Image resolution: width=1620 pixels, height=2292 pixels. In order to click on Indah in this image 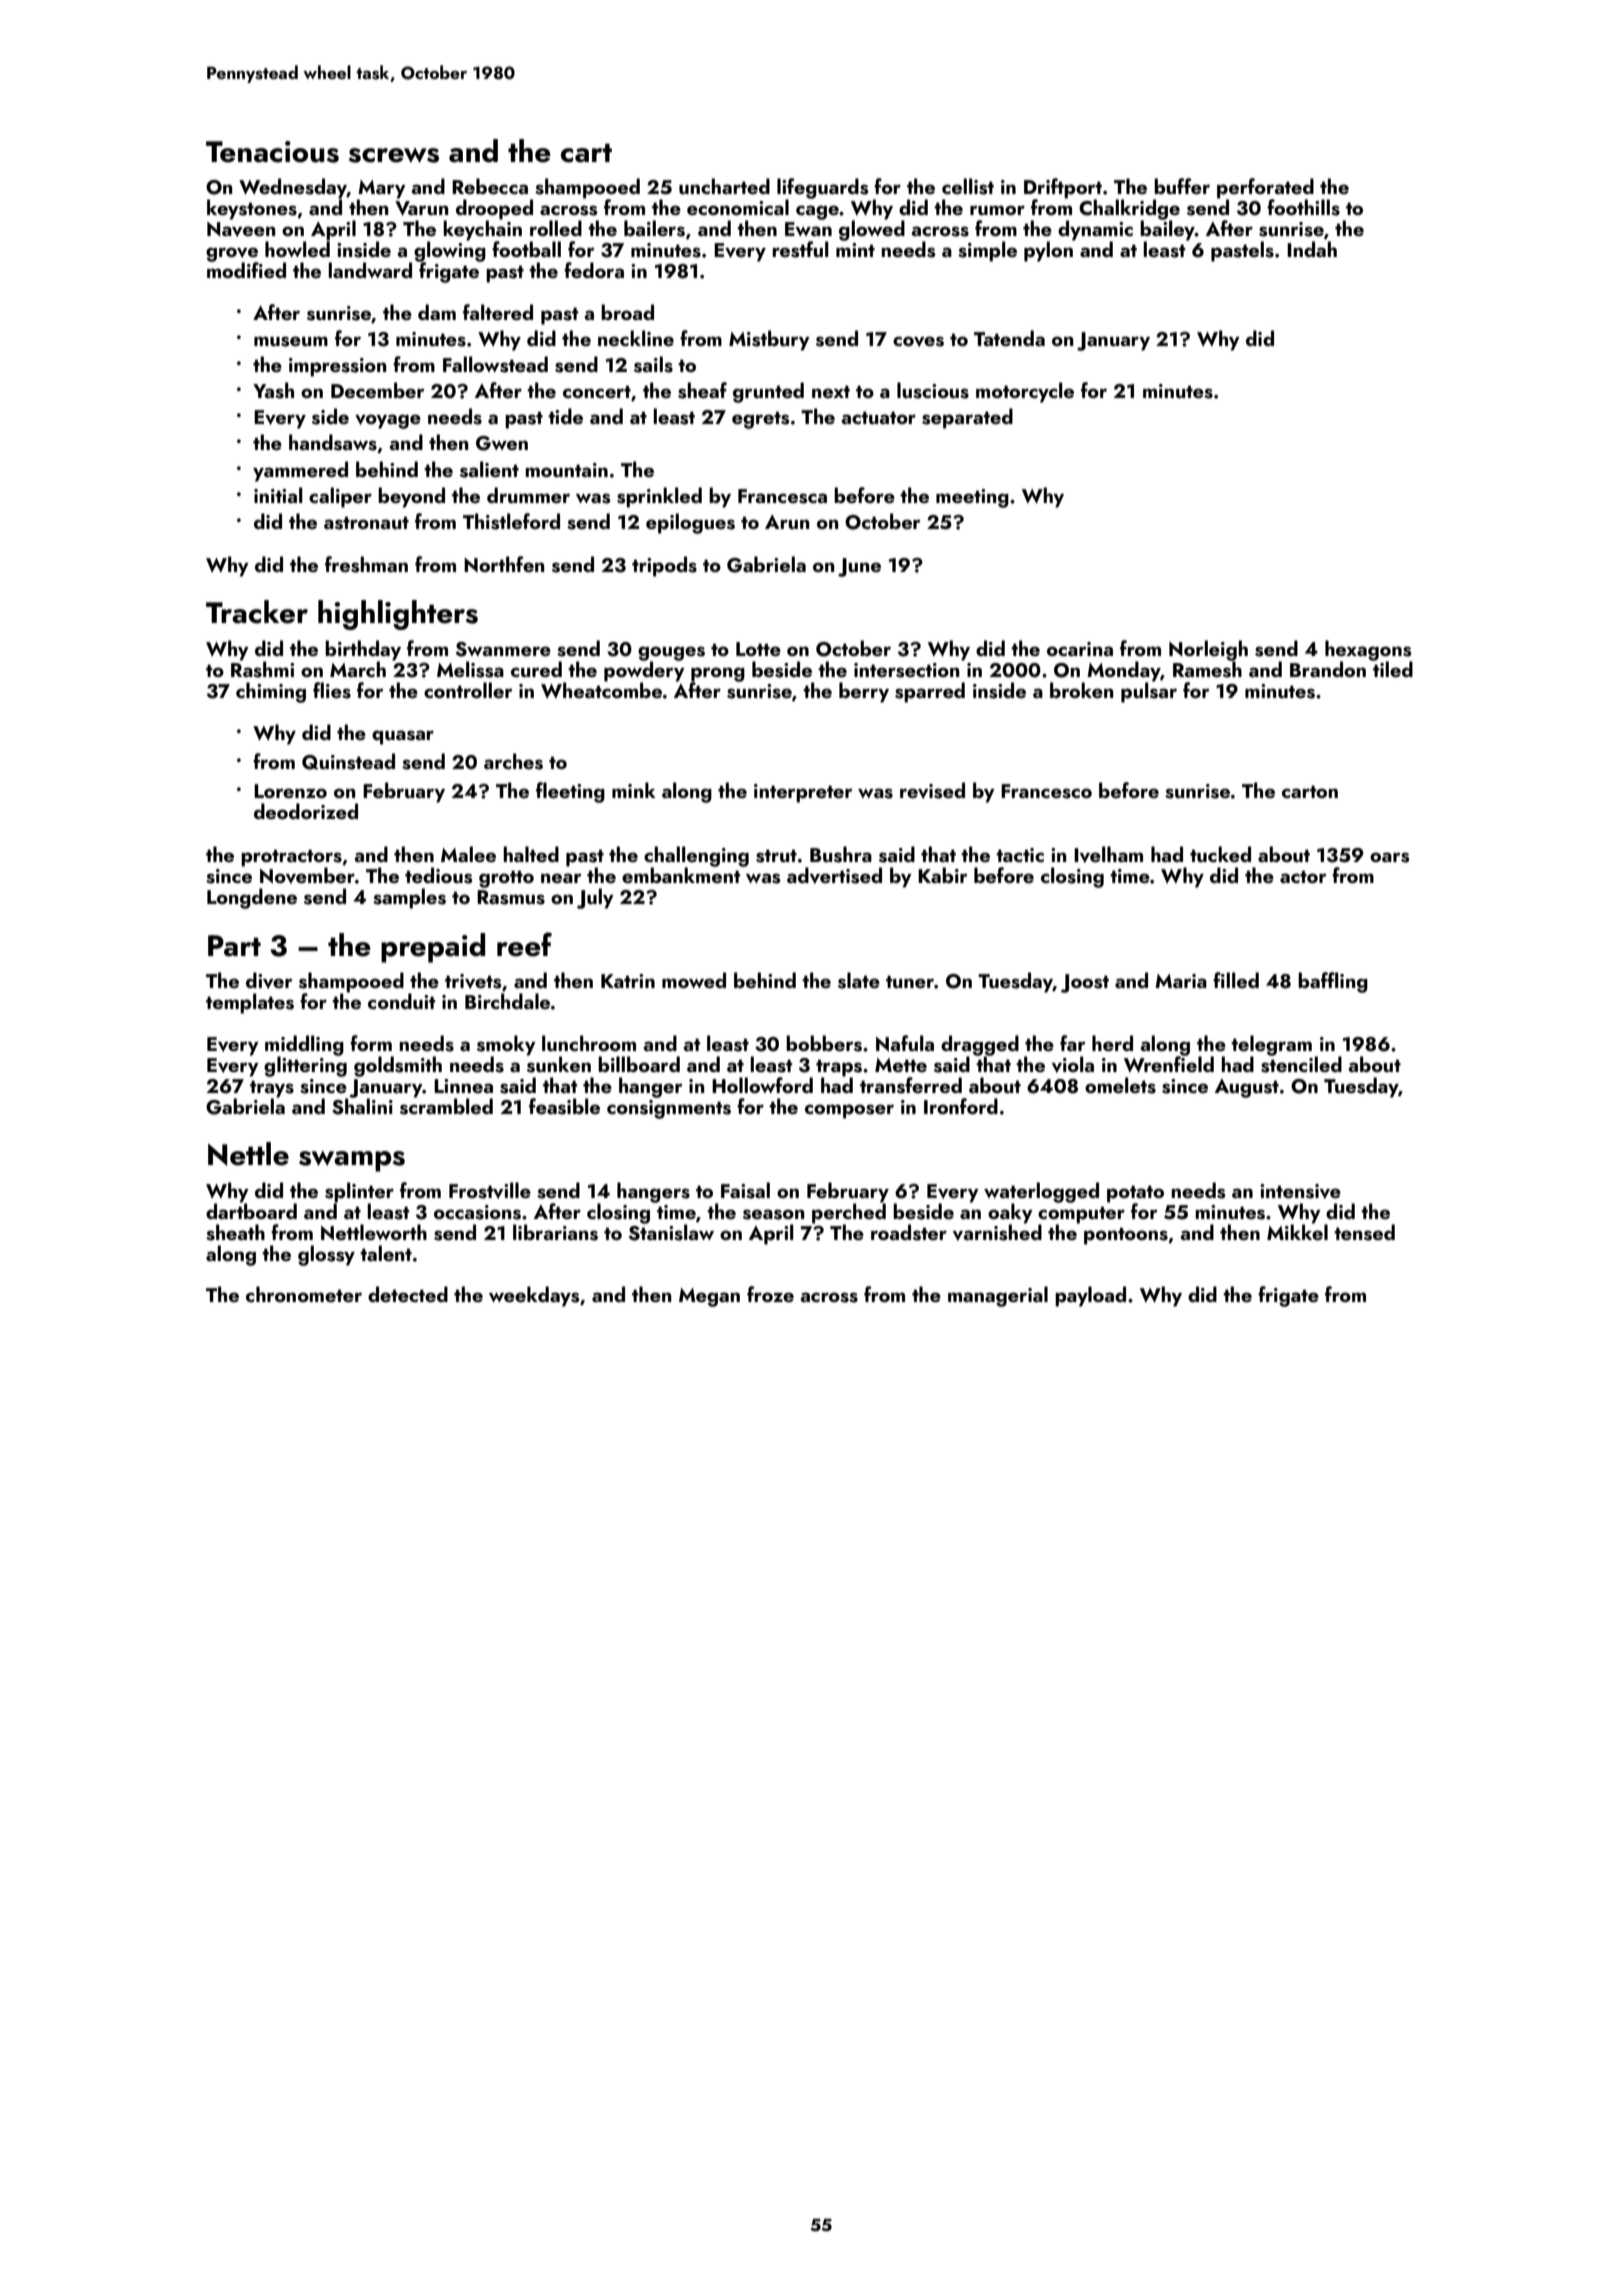, I will do `click(1312, 249)`.
